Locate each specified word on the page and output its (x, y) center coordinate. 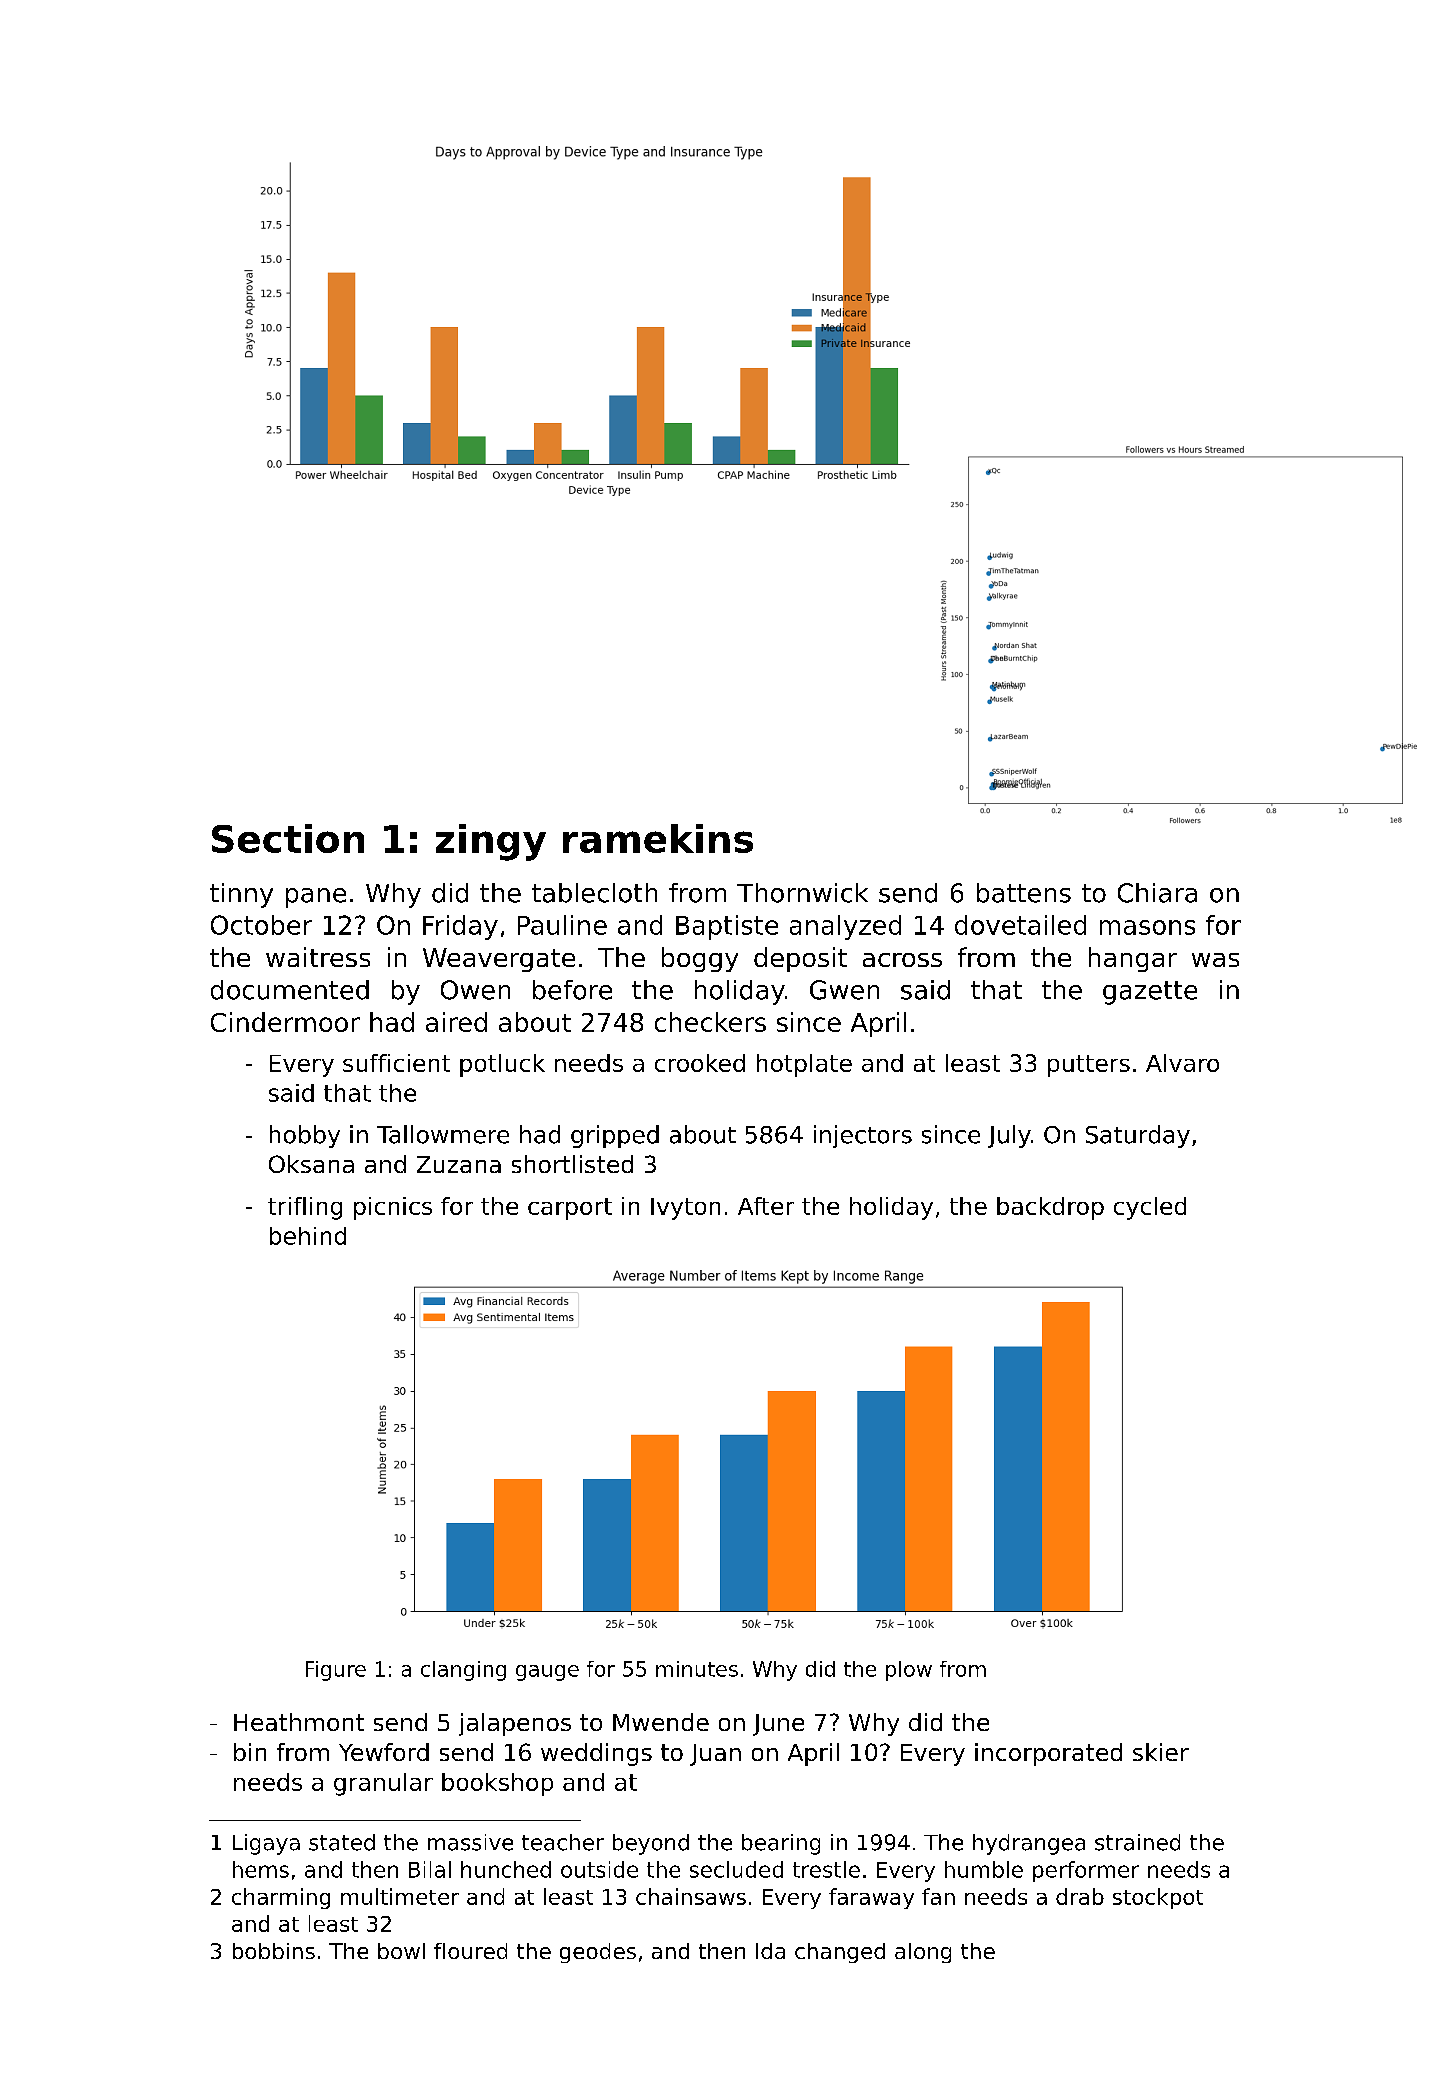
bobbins (274, 1951)
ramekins (658, 838)
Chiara (1157, 893)
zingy (491, 842)
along (923, 1953)
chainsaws (691, 1896)
